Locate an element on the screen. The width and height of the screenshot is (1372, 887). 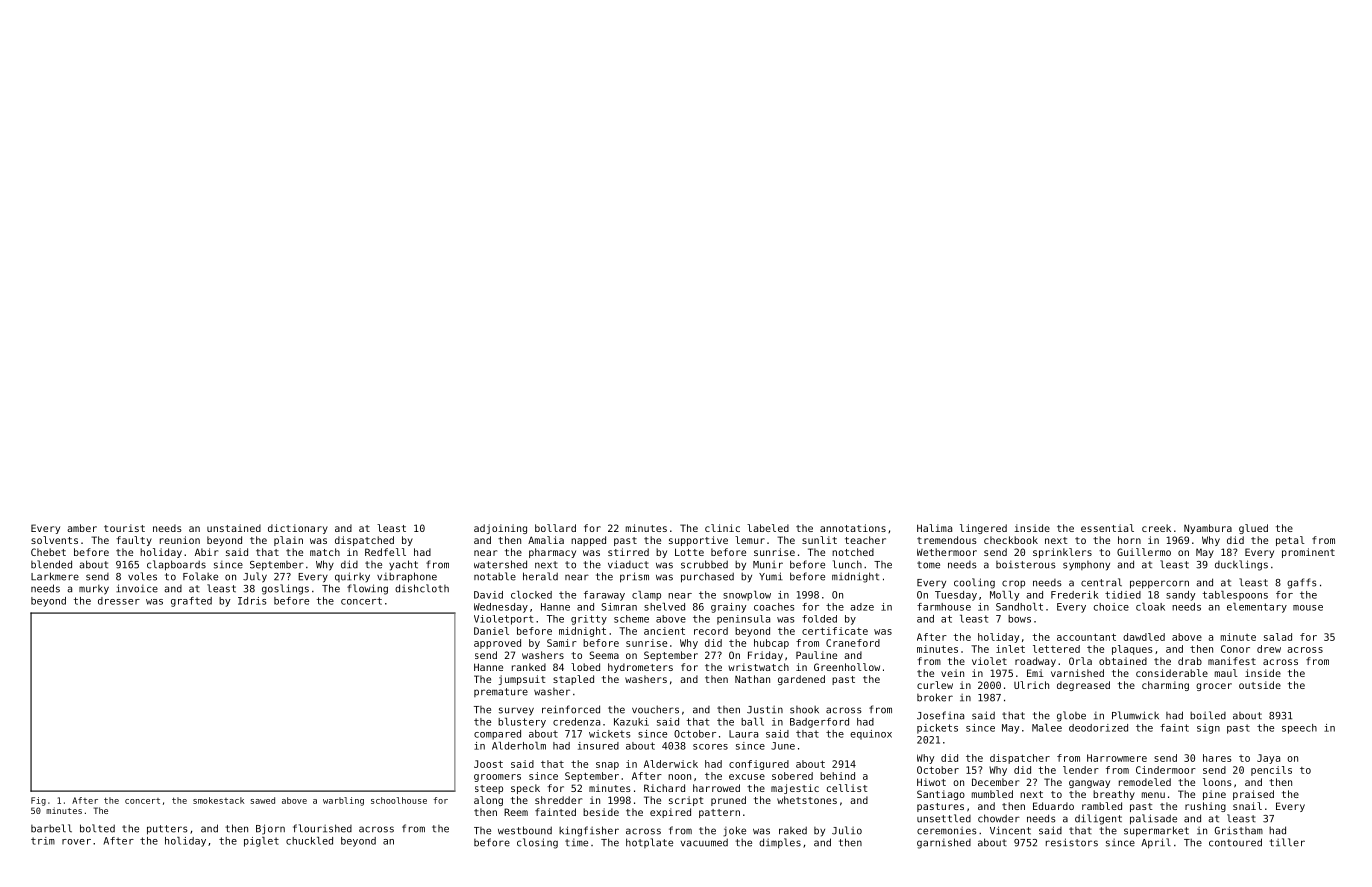
sign is located at coordinates (1208, 729).
